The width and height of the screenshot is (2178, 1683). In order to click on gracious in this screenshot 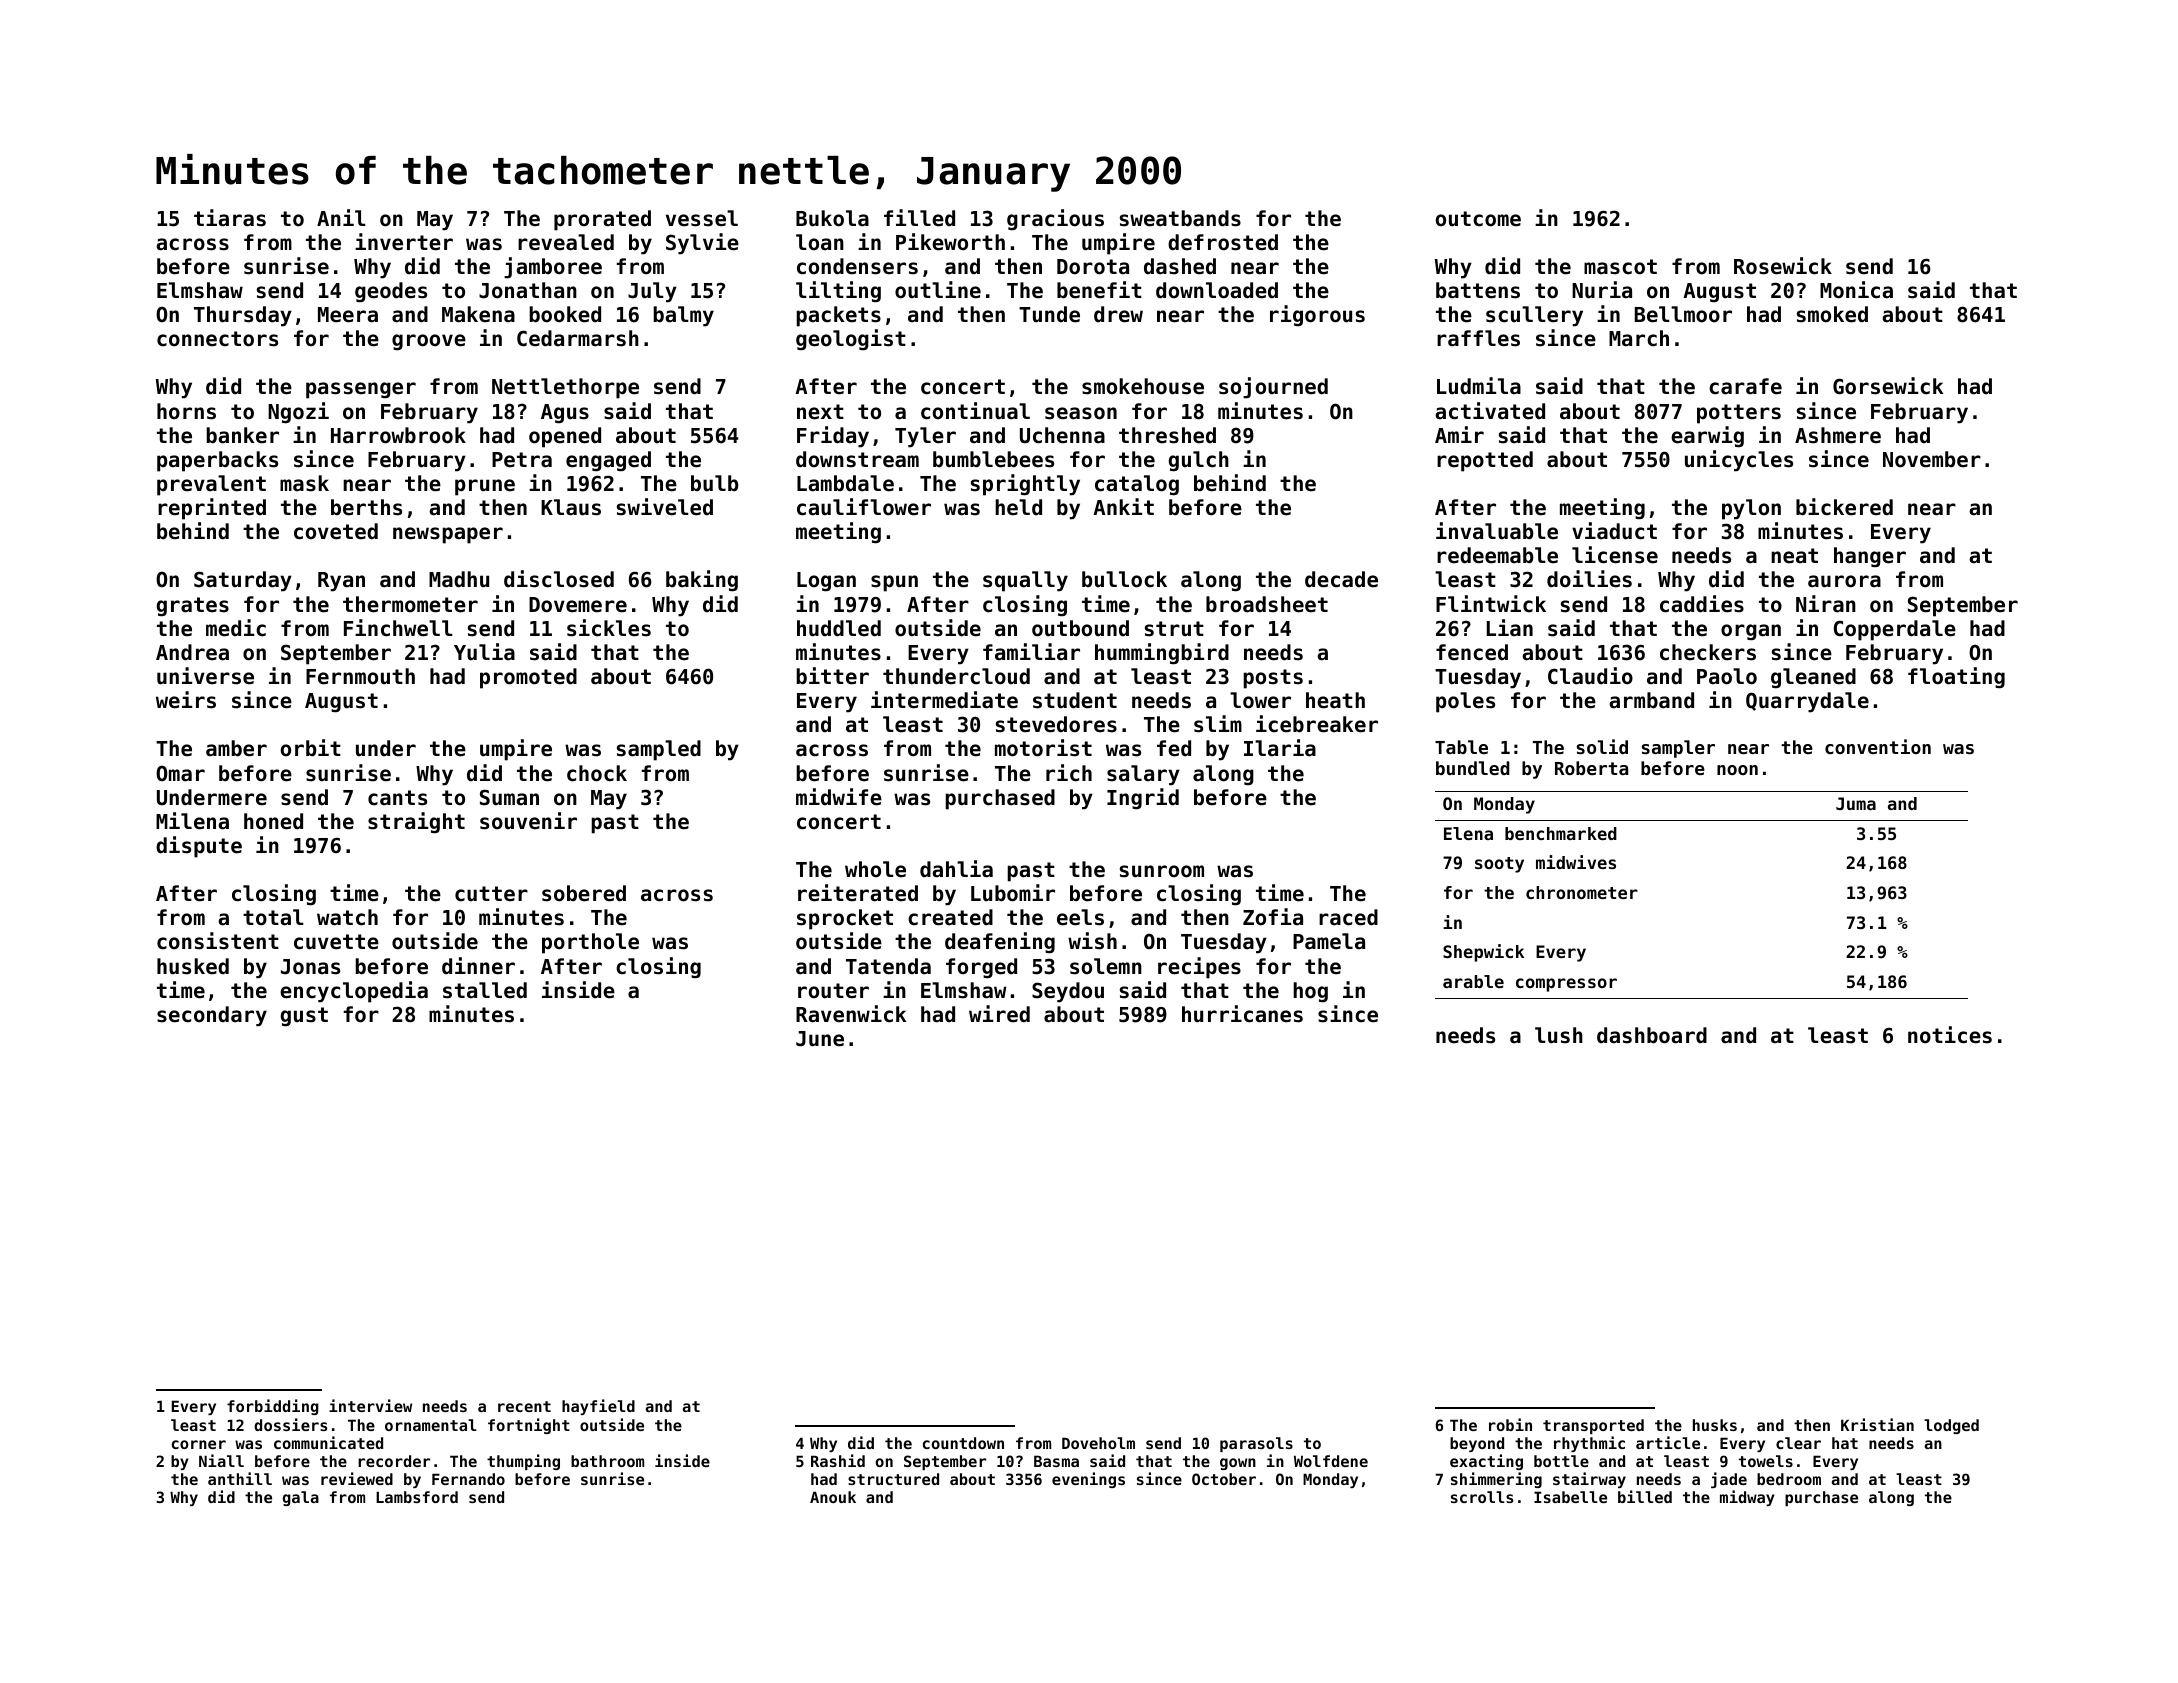, I will do `click(1055, 219)`.
